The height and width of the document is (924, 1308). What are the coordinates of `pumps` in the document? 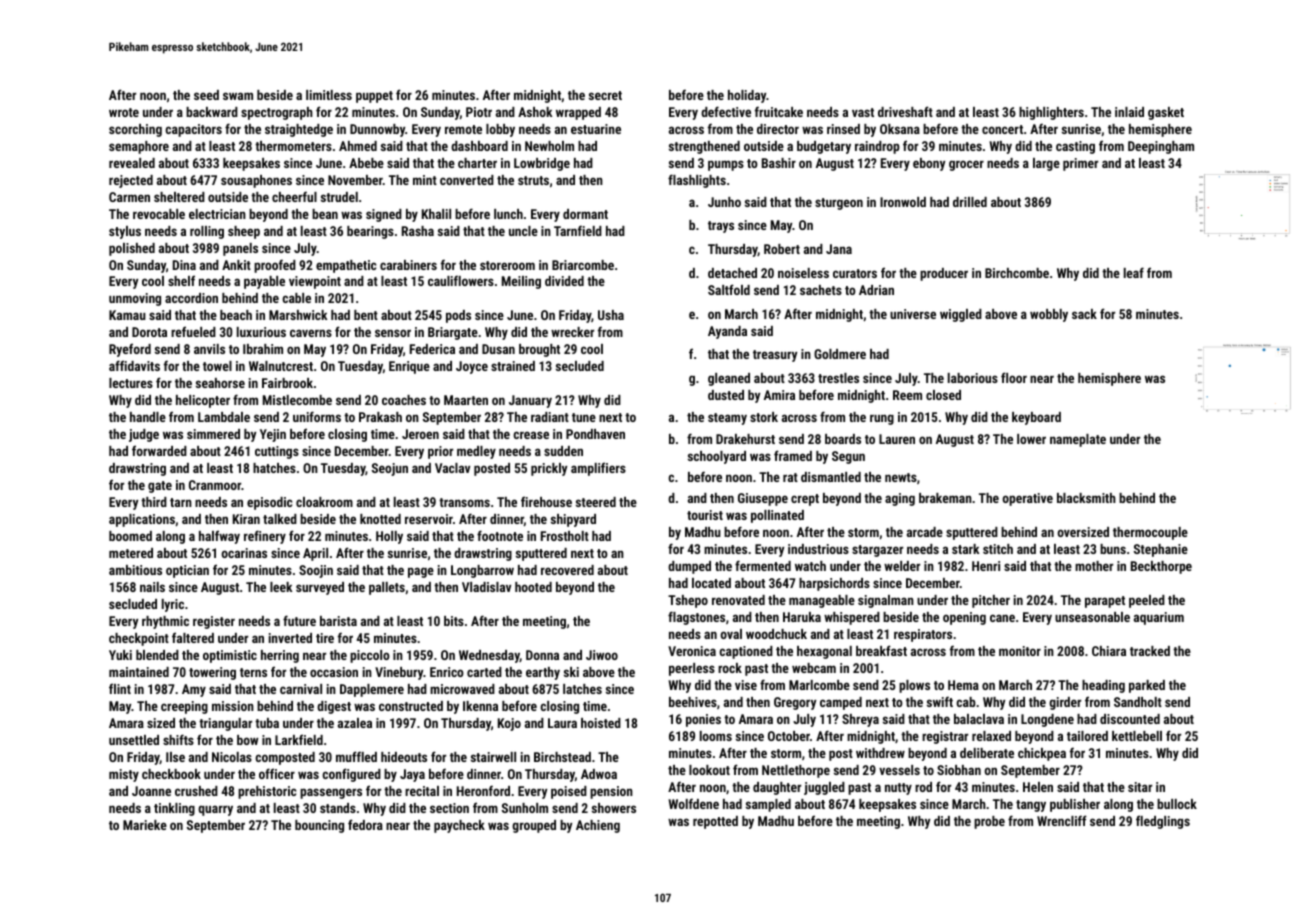 It's located at (726, 165).
